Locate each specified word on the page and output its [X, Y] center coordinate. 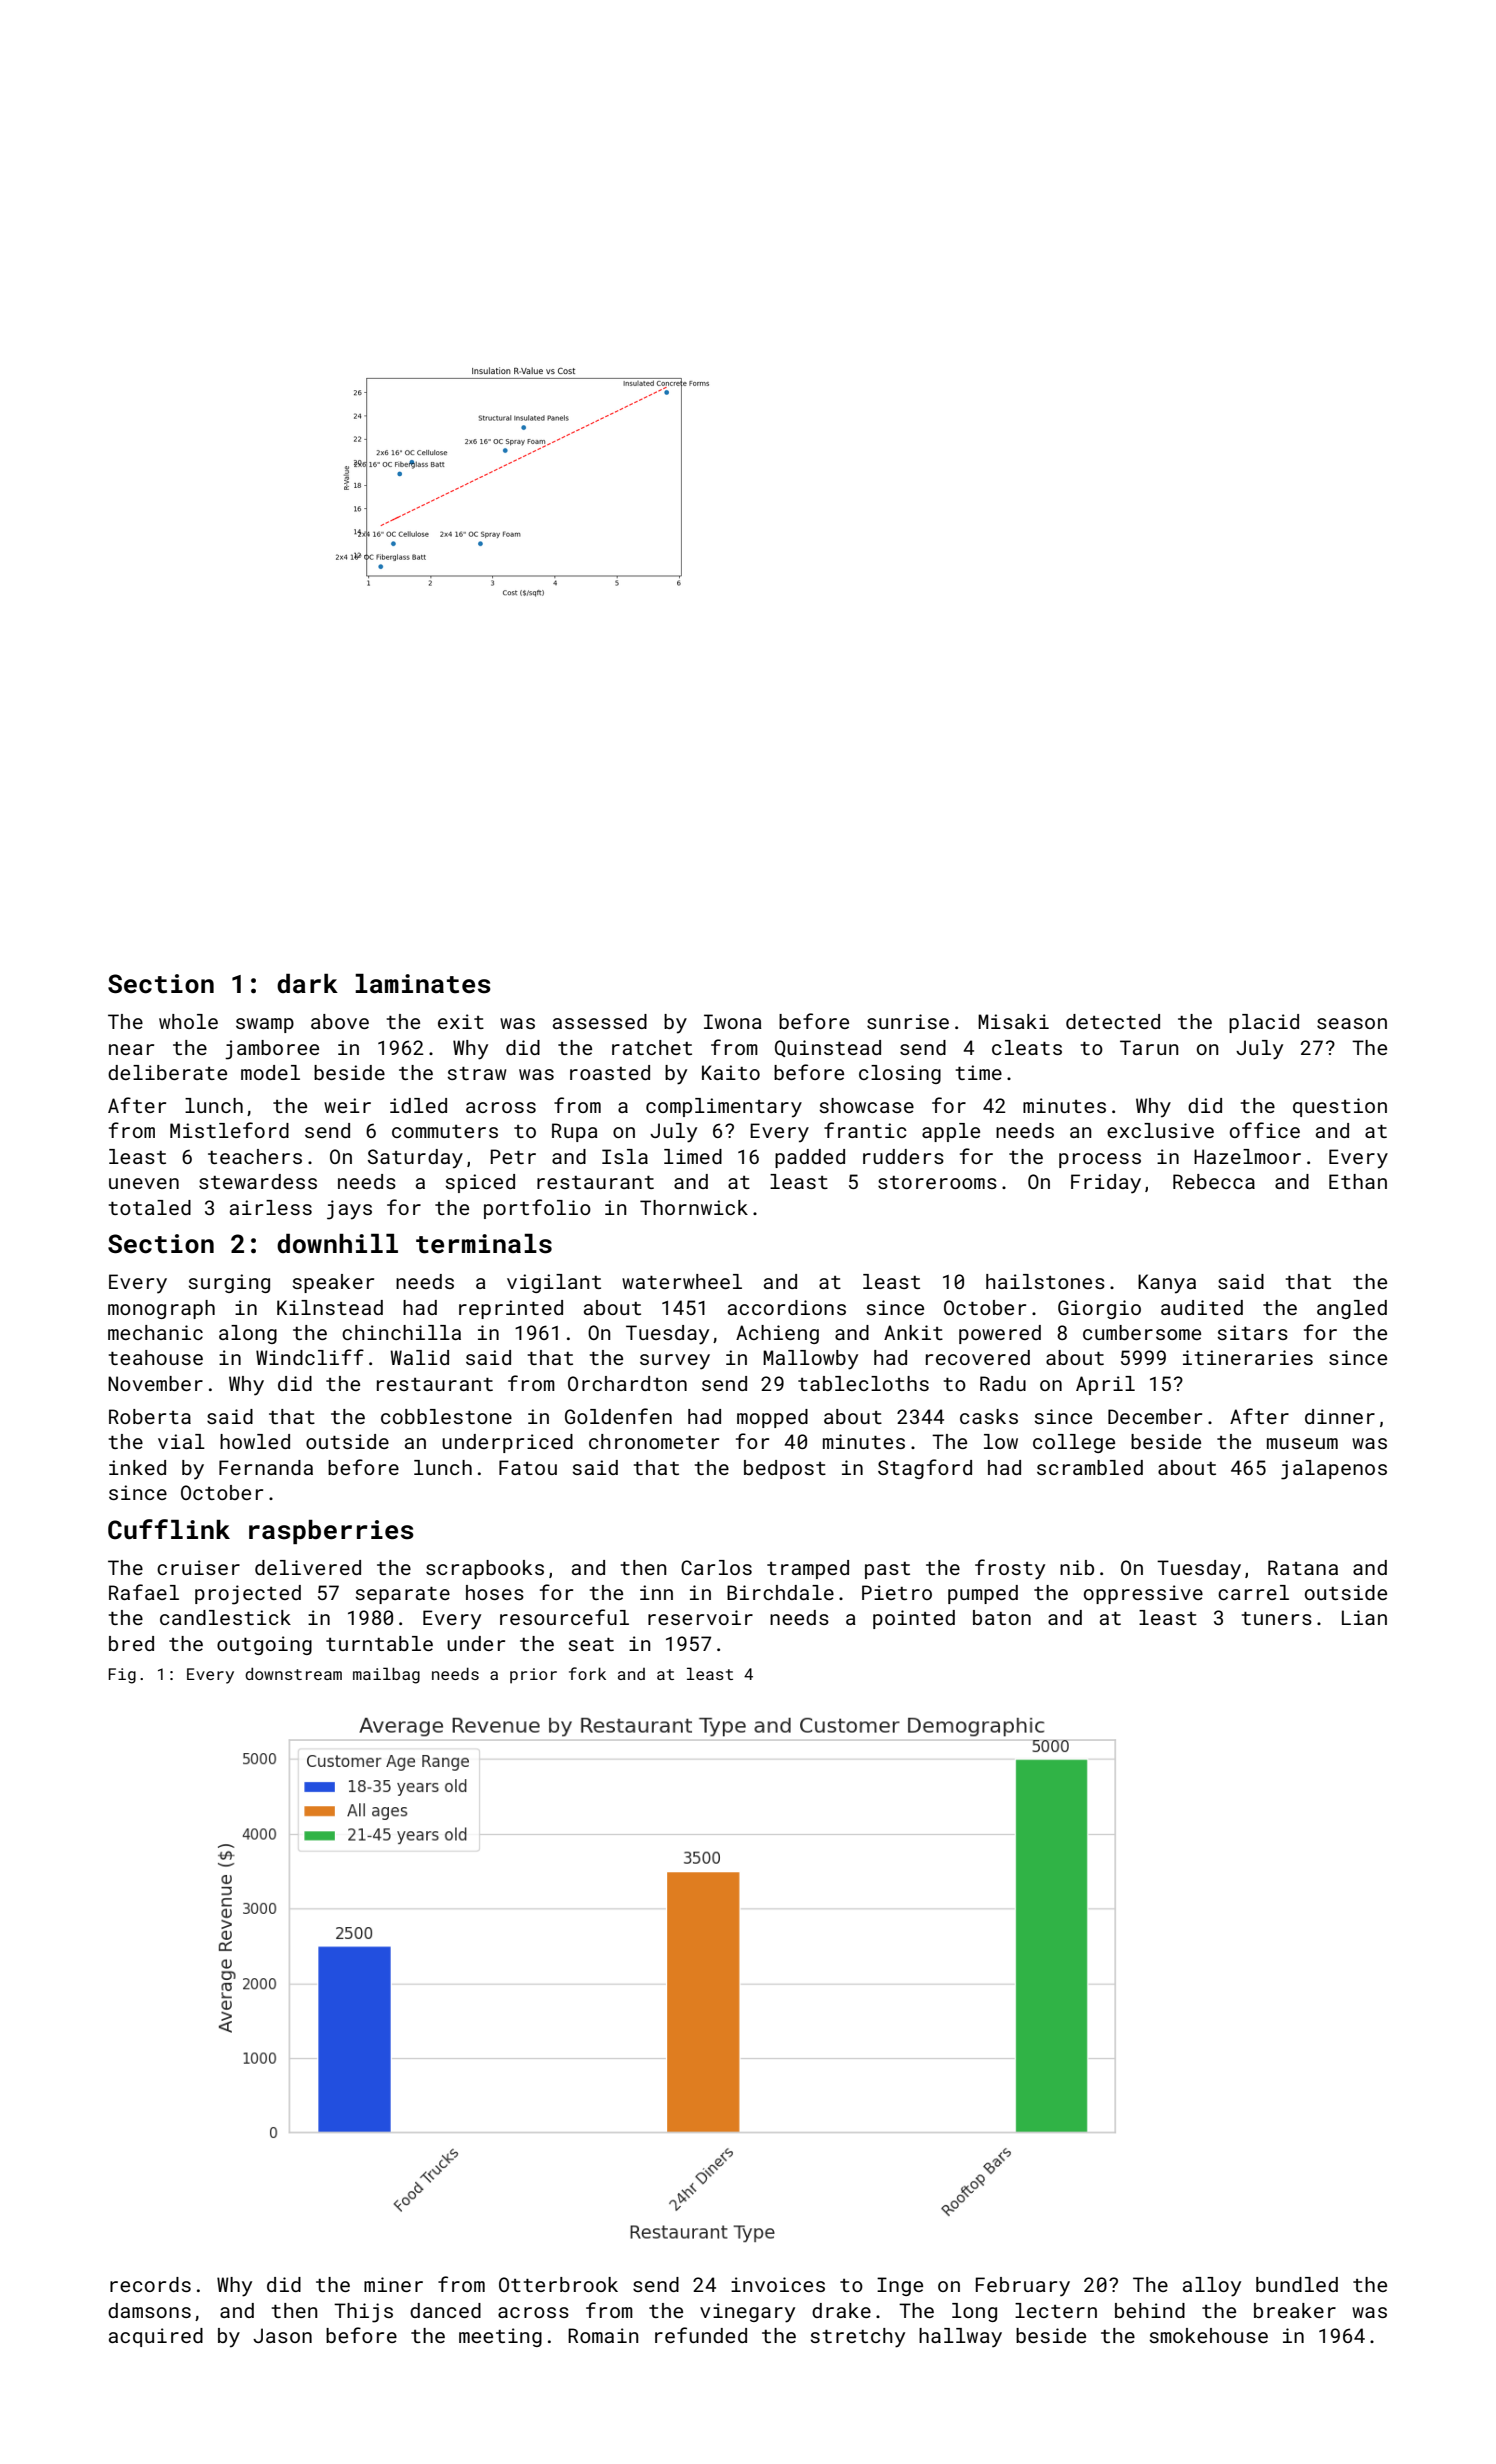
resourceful [564, 1617]
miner [393, 2284]
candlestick [225, 1617]
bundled [1297, 2284]
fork [587, 1673]
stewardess [258, 1181]
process [1100, 1160]
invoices [778, 2284]
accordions [787, 1307]
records [150, 2284]
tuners [1276, 1618]
